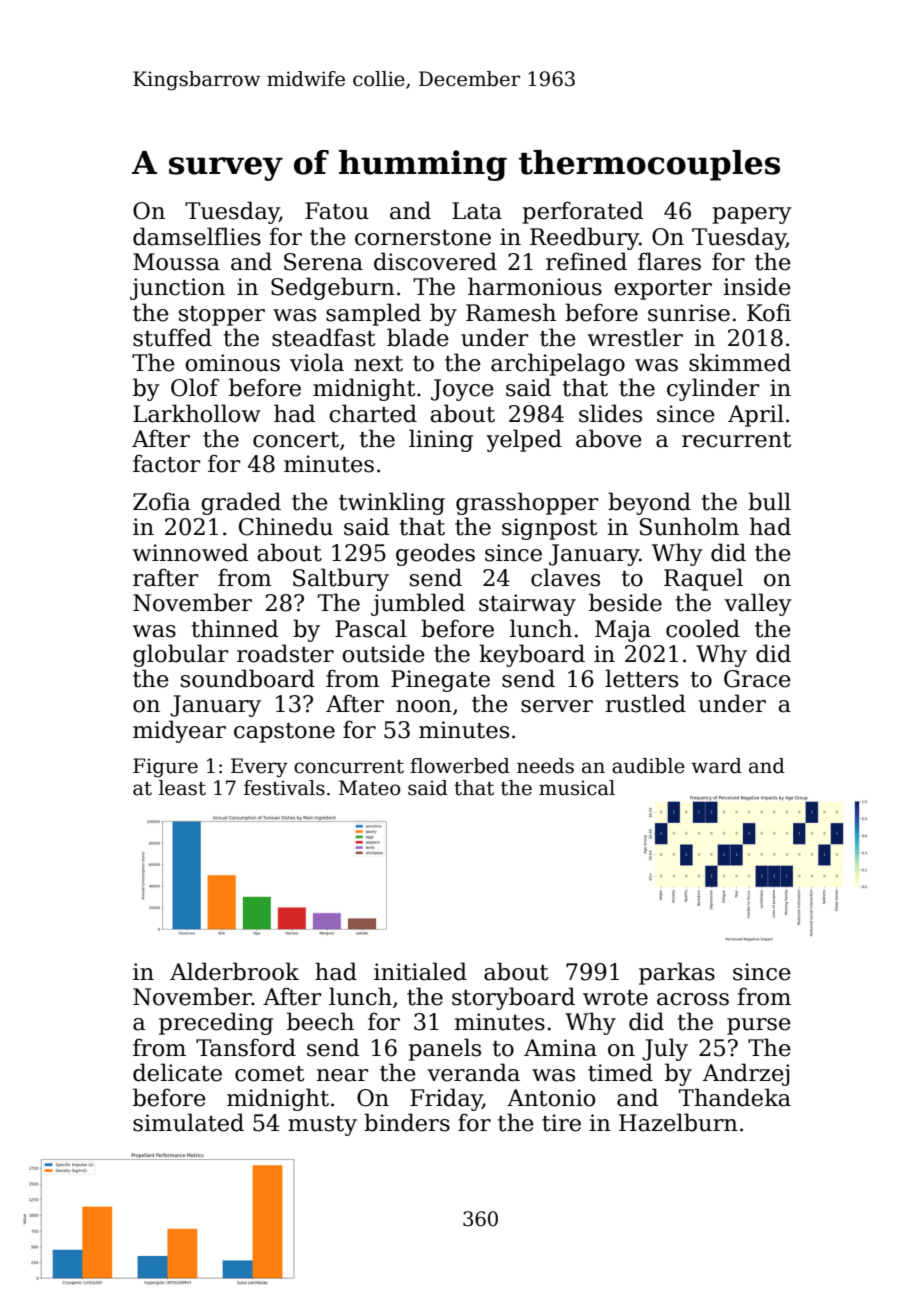  Describe the element at coordinates (678, 1122) in the screenshot. I see `Hazelburn` at that location.
